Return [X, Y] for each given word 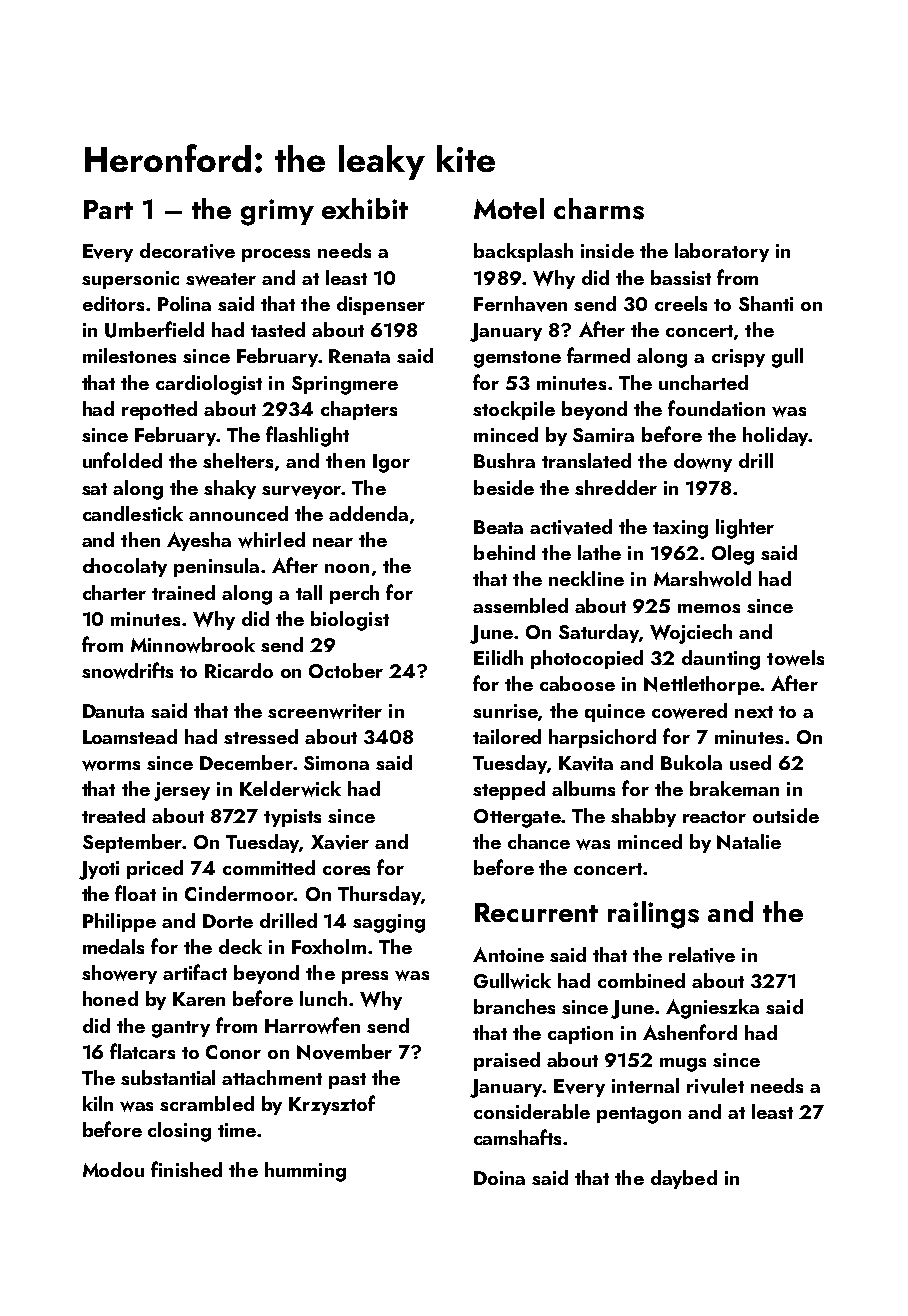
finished [186, 1169]
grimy [277, 212]
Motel [509, 208]
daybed [684, 1179]
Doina [499, 1178]
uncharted [703, 382]
